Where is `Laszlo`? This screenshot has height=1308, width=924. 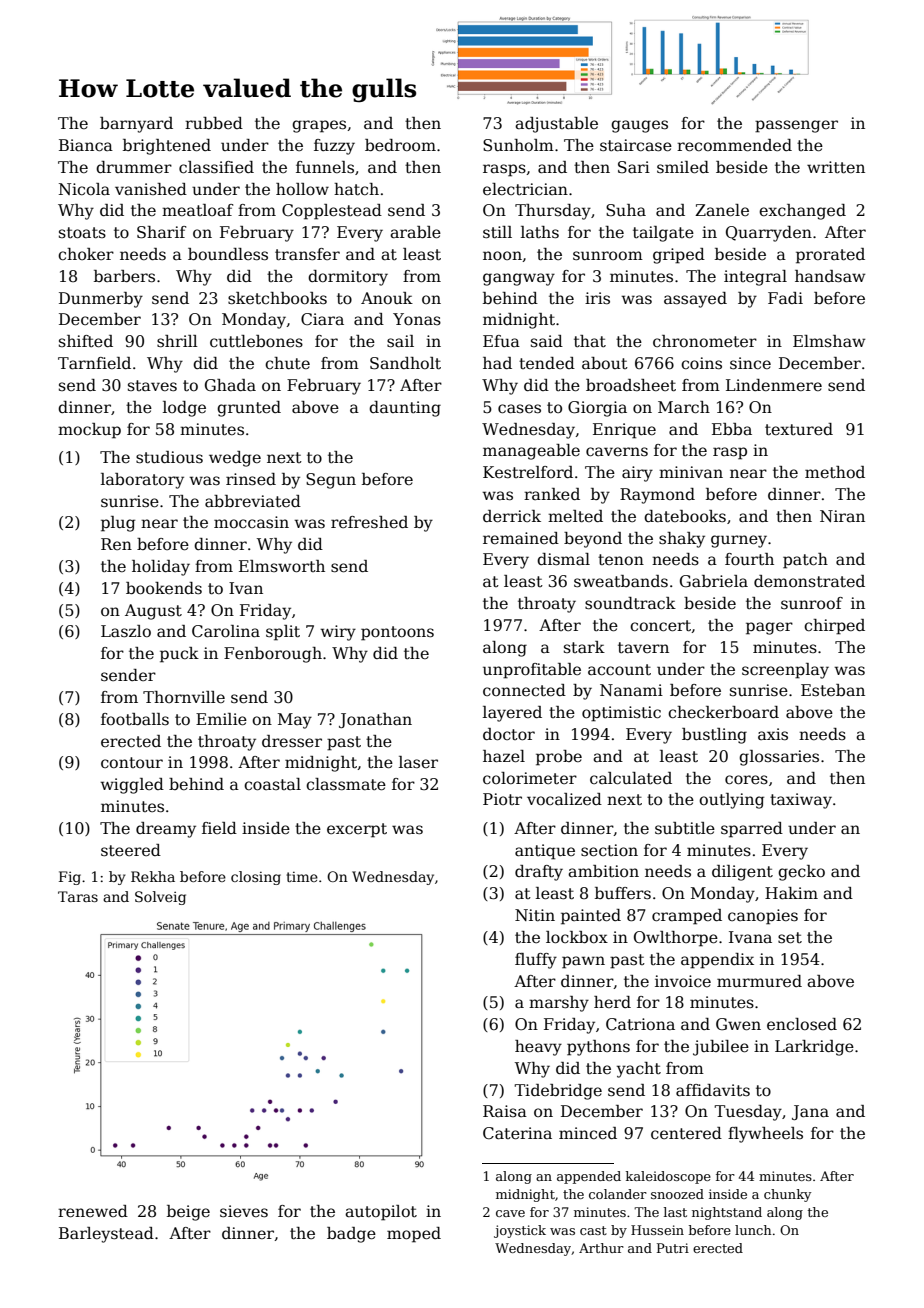 Laszlo is located at coordinates (126, 631).
